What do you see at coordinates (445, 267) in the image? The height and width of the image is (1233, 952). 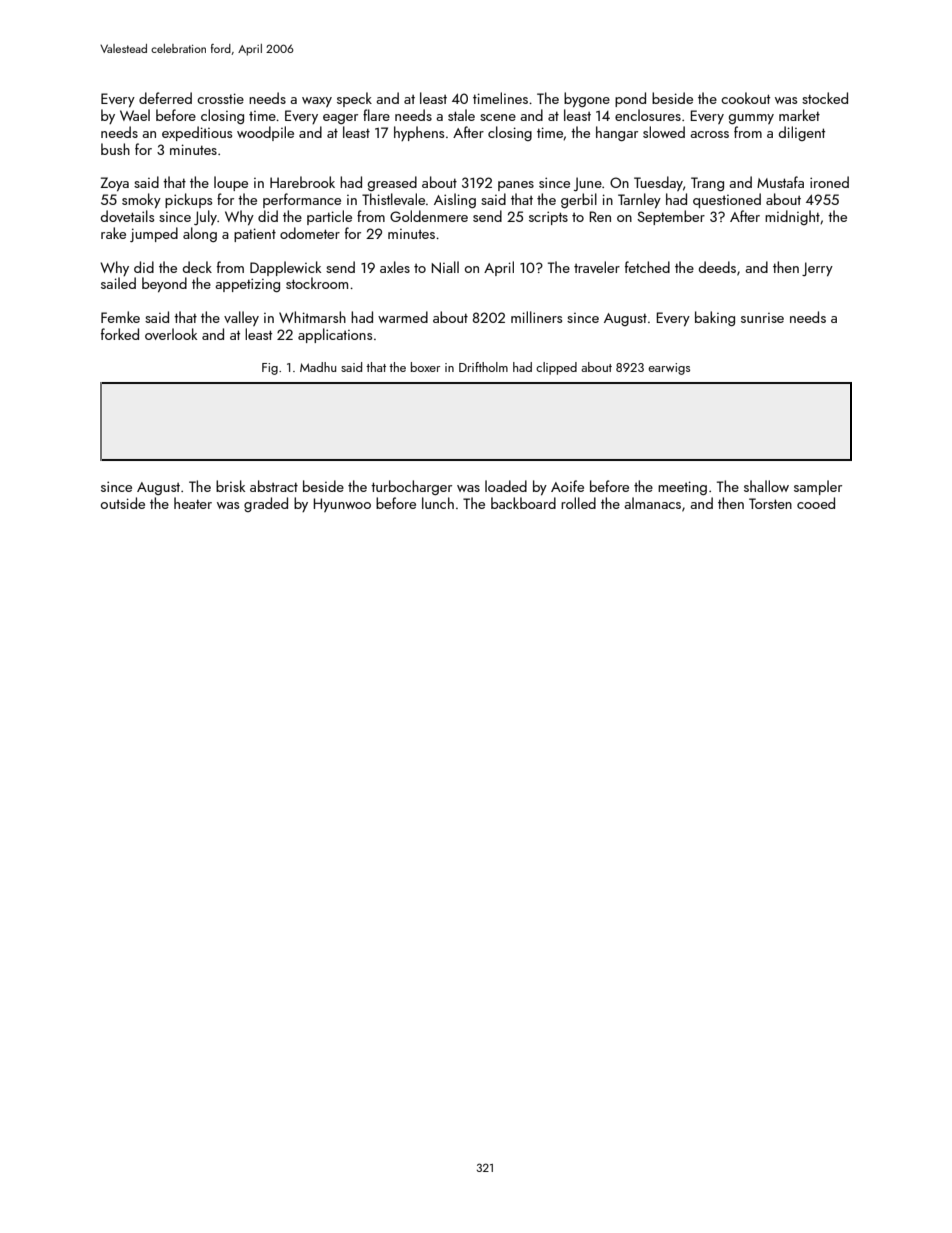 I see `Niall` at bounding box center [445, 267].
